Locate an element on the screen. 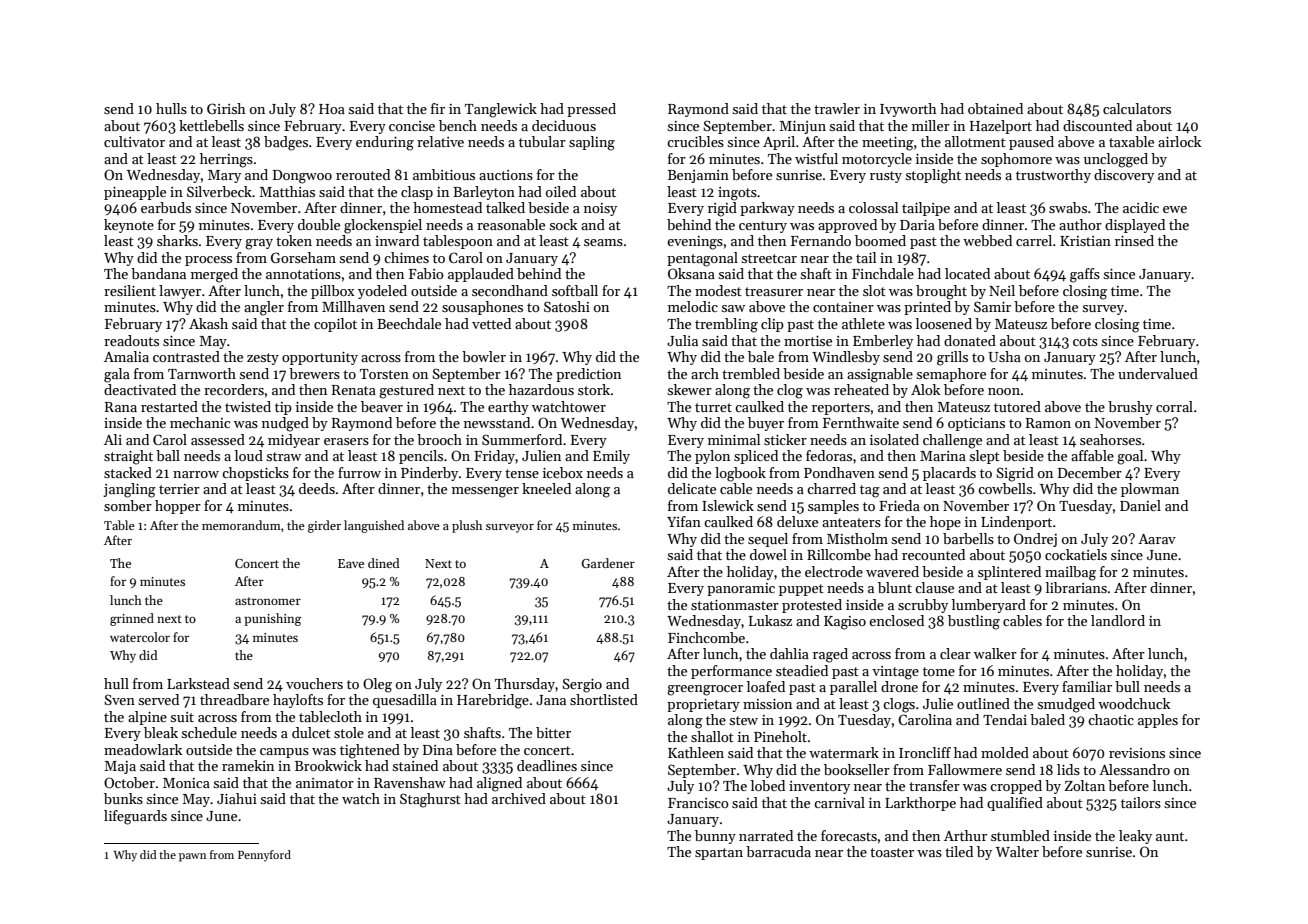 This screenshot has width=1308, height=924. Girish is located at coordinates (226, 108).
